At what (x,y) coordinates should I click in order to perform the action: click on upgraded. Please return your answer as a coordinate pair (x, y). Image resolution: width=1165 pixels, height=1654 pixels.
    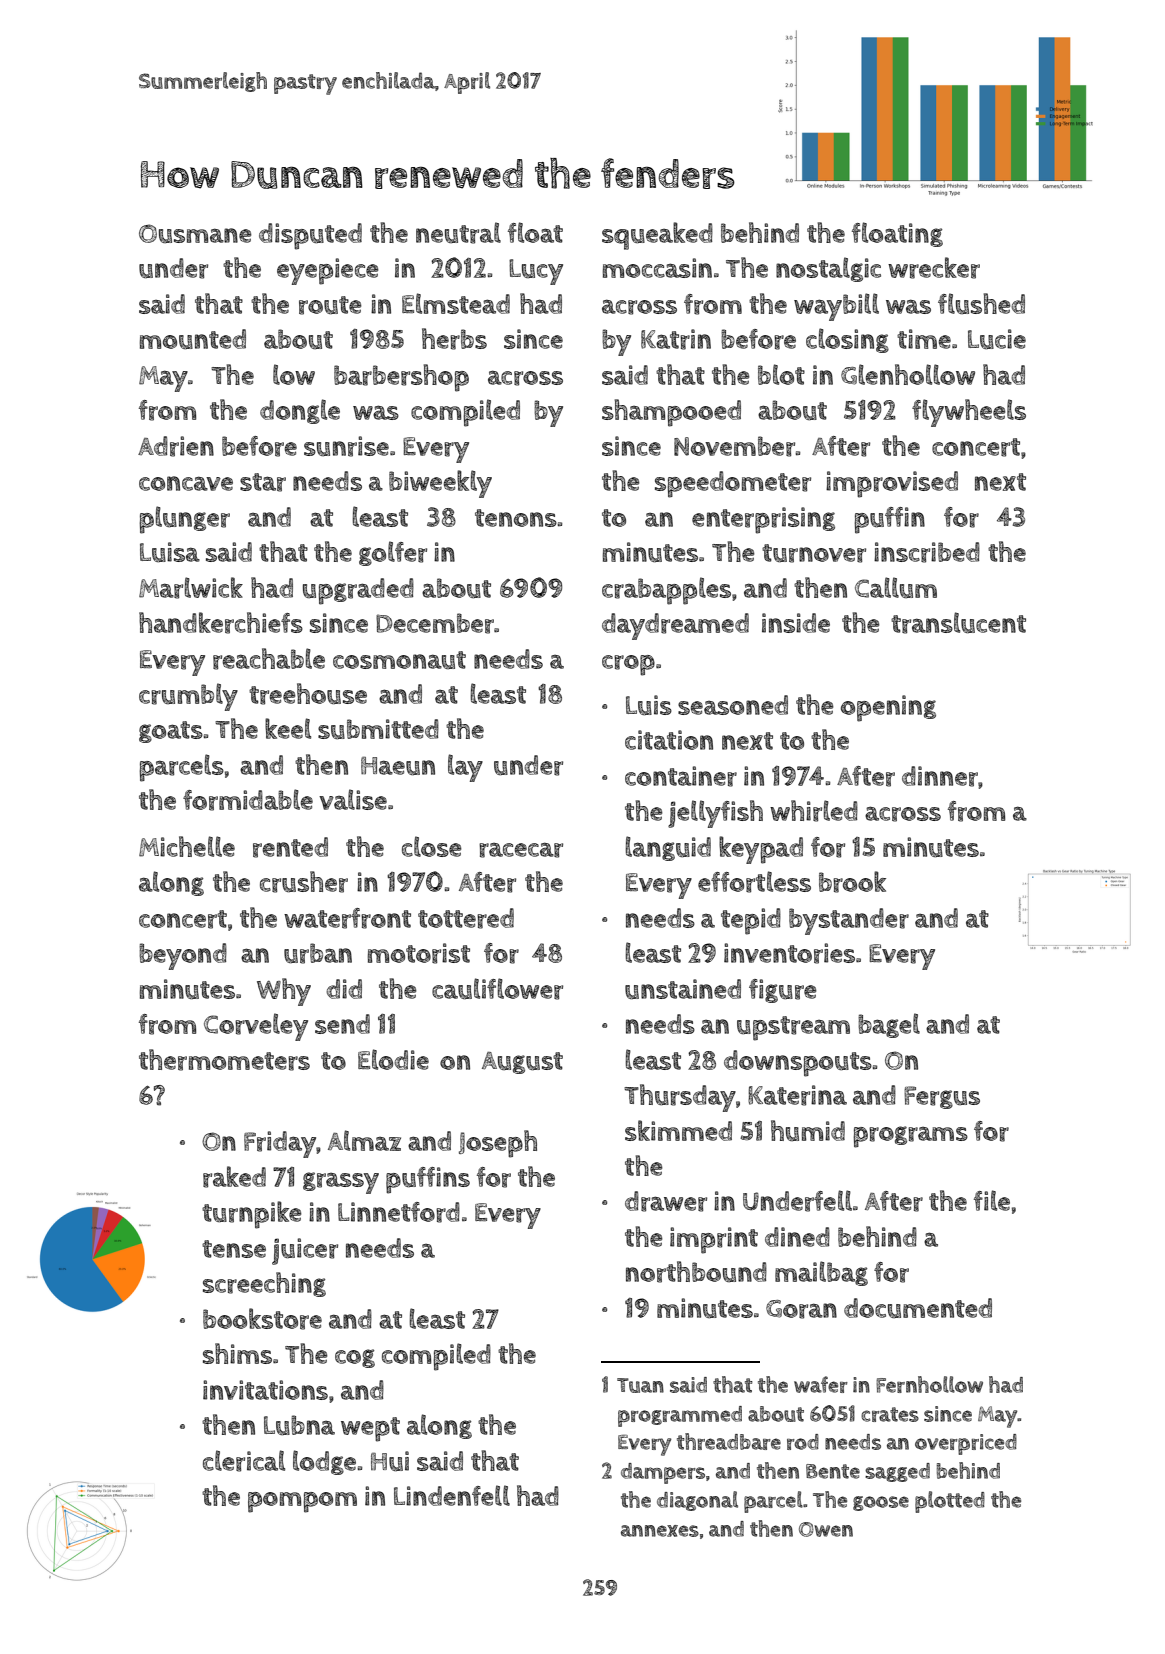
    Looking at the image, I should click on (358, 591).
